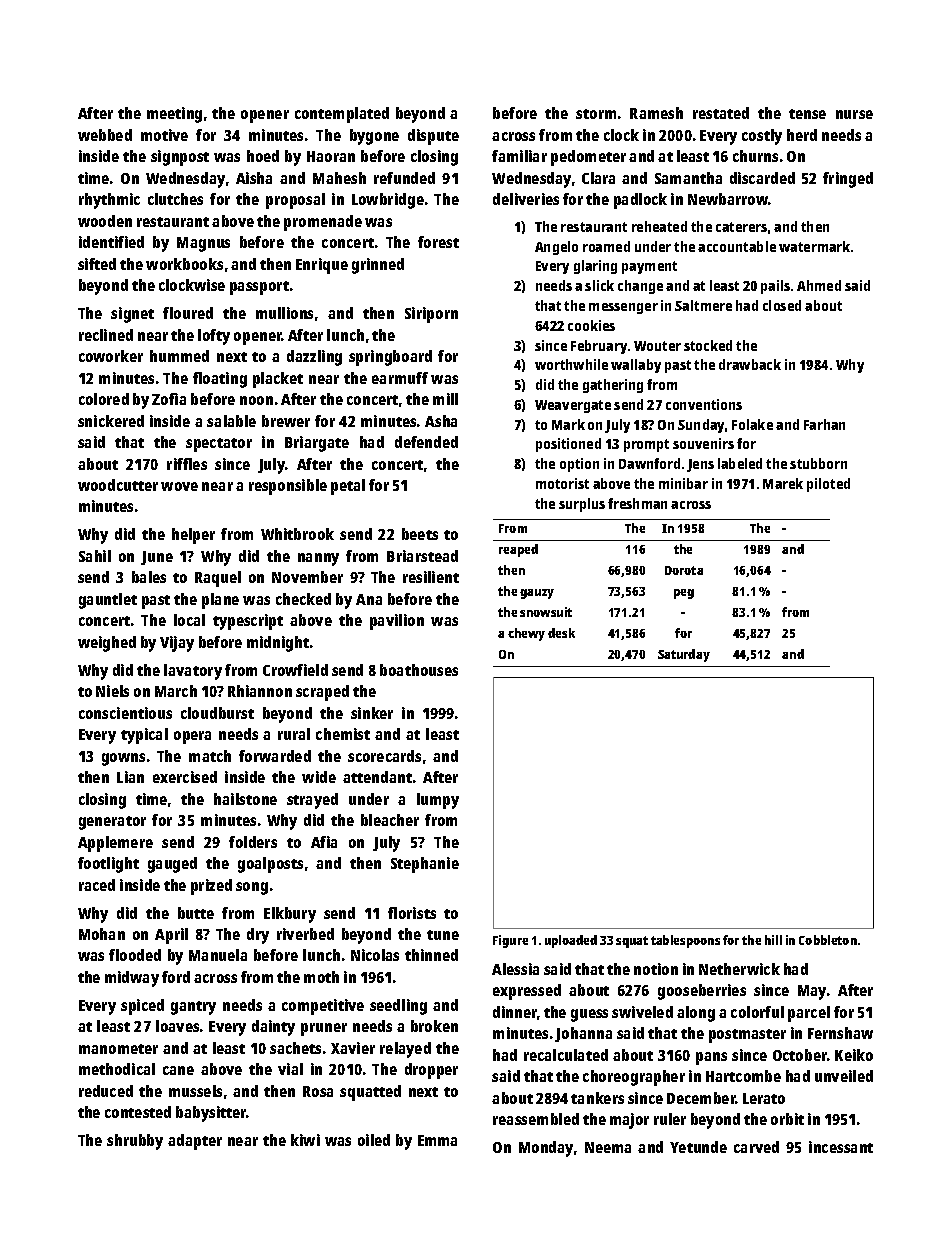  What do you see at coordinates (546, 1149) in the document?
I see `Monday` at bounding box center [546, 1149].
